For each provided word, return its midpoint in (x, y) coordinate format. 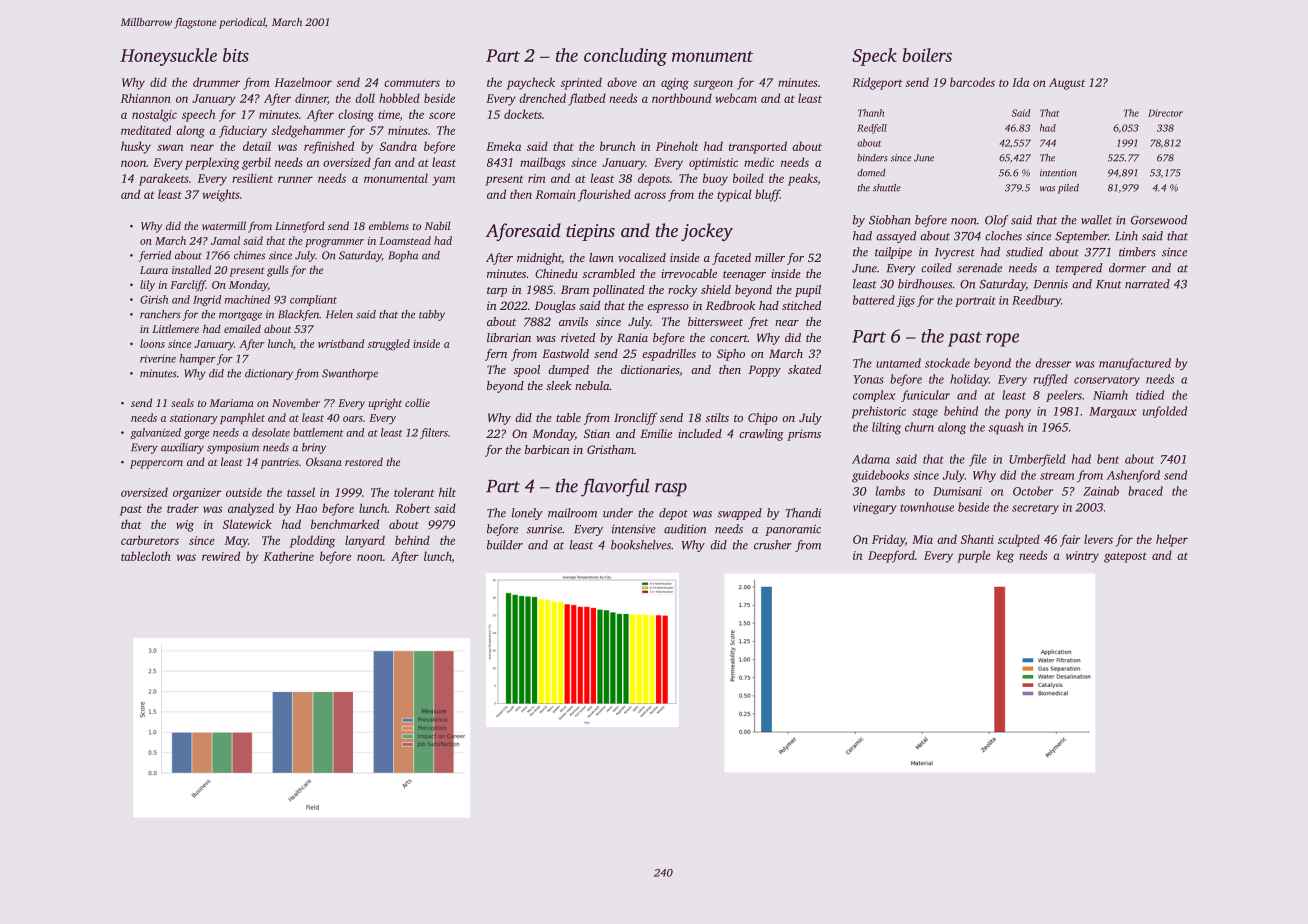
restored (364, 461)
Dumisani (957, 491)
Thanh (871, 113)
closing (356, 115)
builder (505, 545)
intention (1058, 173)
